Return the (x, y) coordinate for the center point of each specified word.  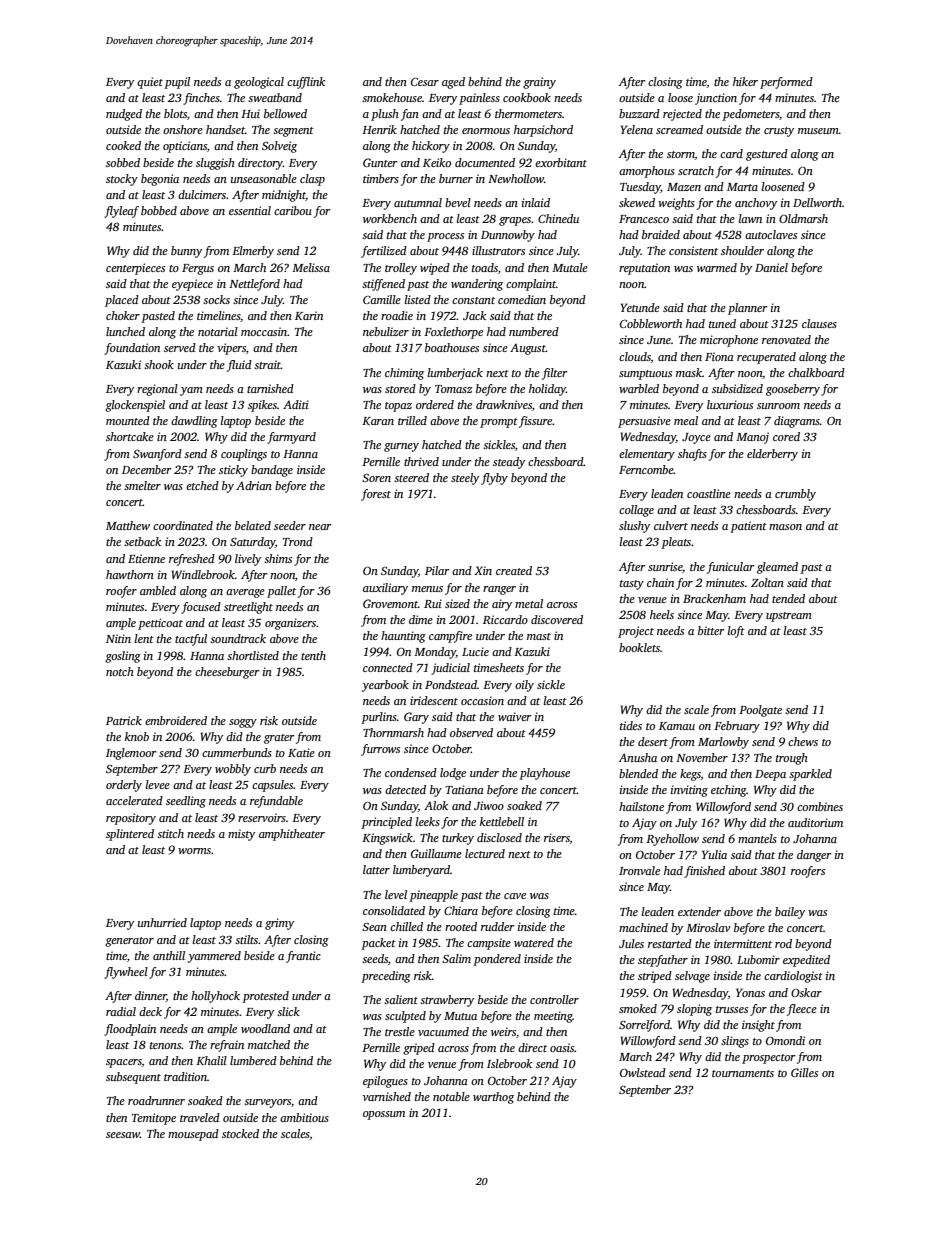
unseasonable (264, 178)
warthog (493, 1098)
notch (120, 671)
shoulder (742, 250)
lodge (453, 774)
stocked (240, 1133)
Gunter (380, 162)
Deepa (770, 775)
